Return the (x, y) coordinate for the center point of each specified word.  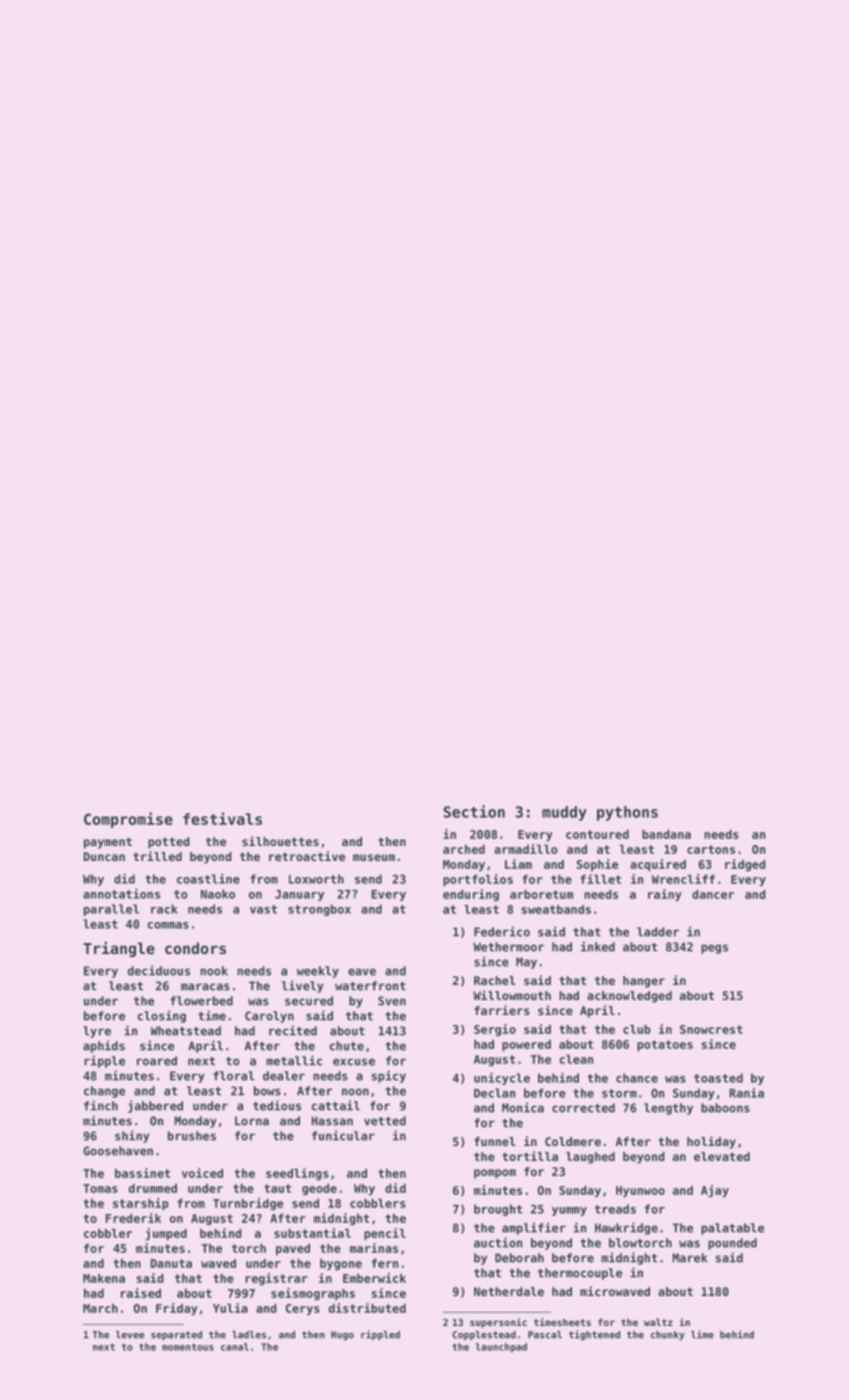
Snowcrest (711, 1029)
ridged (745, 865)
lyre (97, 1032)
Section (474, 811)
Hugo (342, 1335)
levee (130, 1335)
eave (362, 972)
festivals (222, 818)
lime (702, 1334)
